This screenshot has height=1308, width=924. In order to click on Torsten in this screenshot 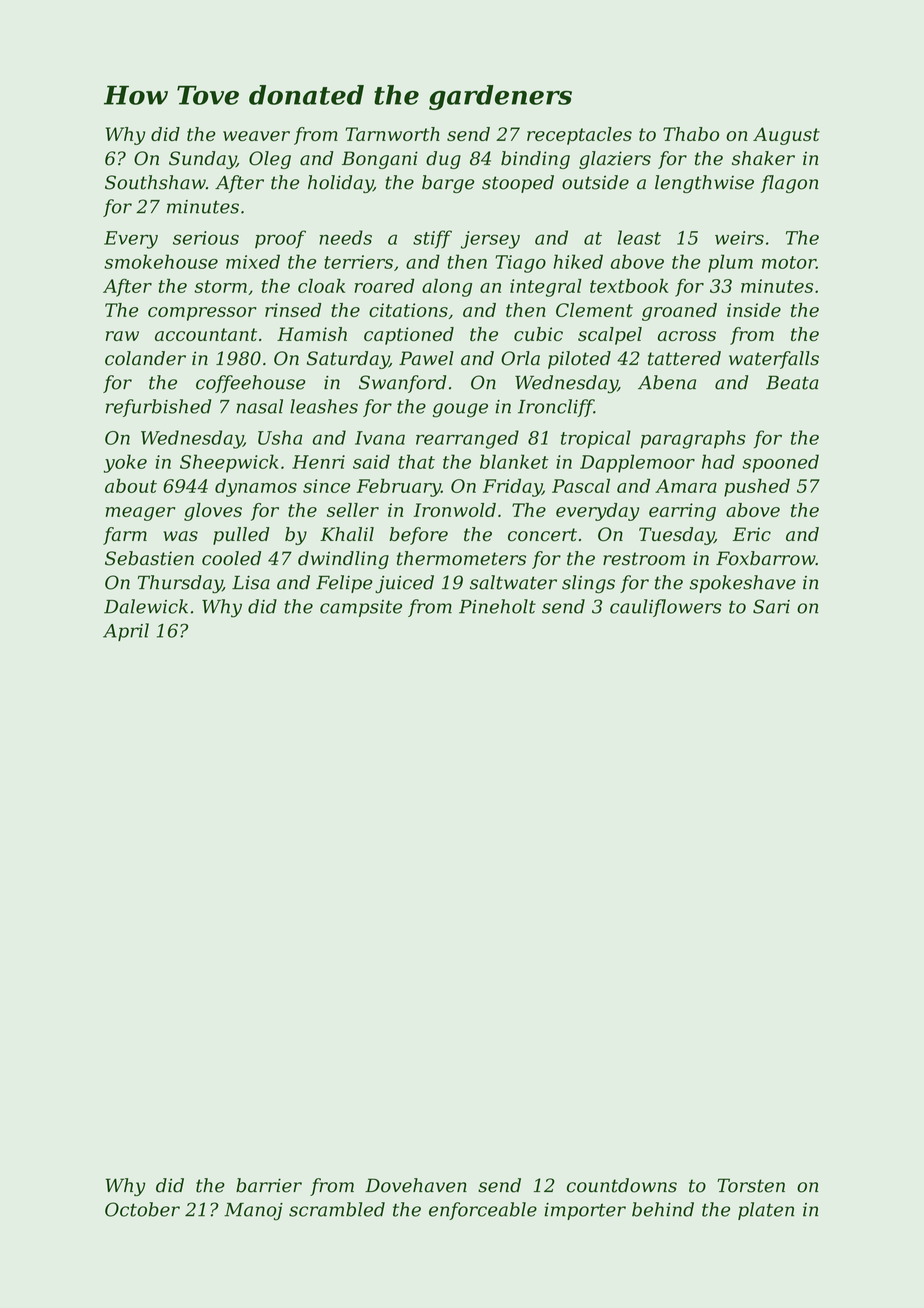, I will do `click(751, 1185)`.
